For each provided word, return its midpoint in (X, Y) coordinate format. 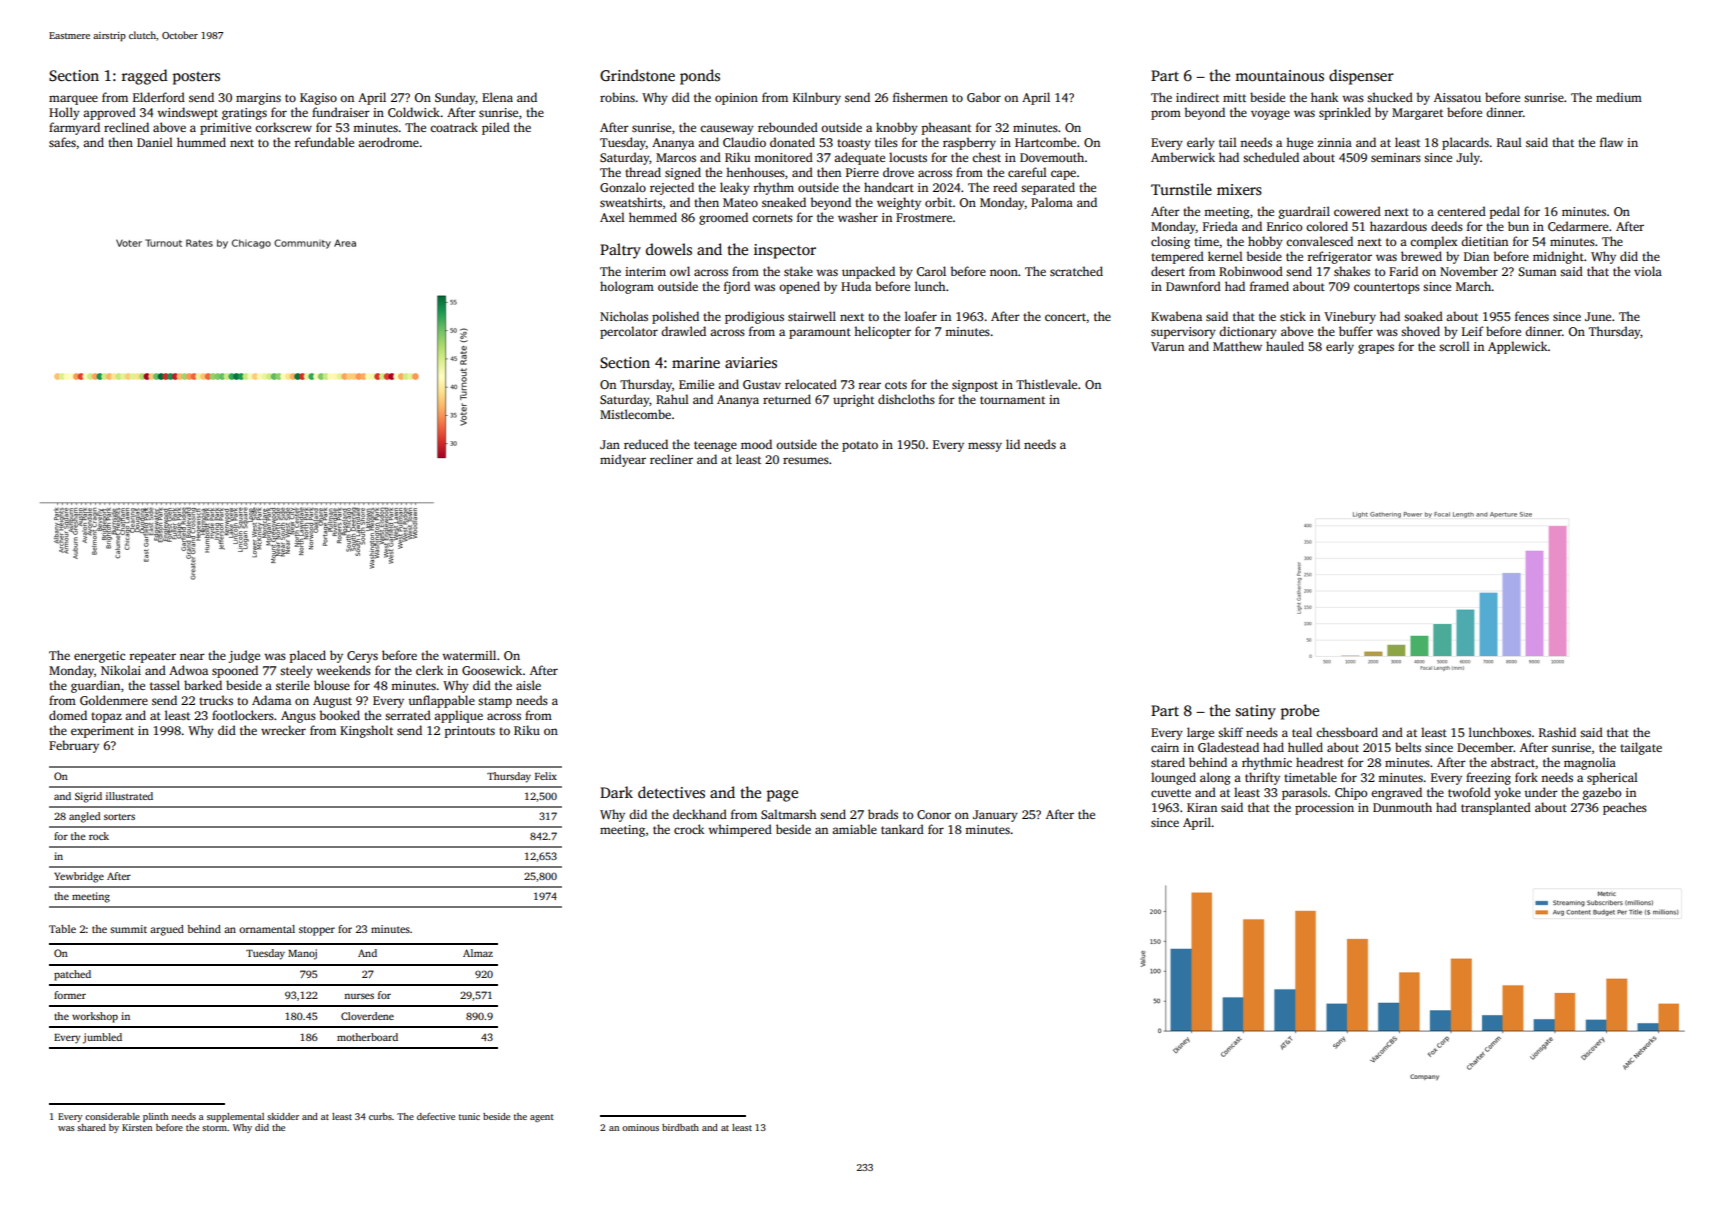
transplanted (1496, 808)
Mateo (740, 202)
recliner (671, 459)
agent (542, 1118)
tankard (902, 829)
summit (128, 929)
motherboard (367, 1037)
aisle (528, 685)
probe (1300, 712)
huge (1299, 143)
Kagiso (318, 99)
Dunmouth (1402, 807)
